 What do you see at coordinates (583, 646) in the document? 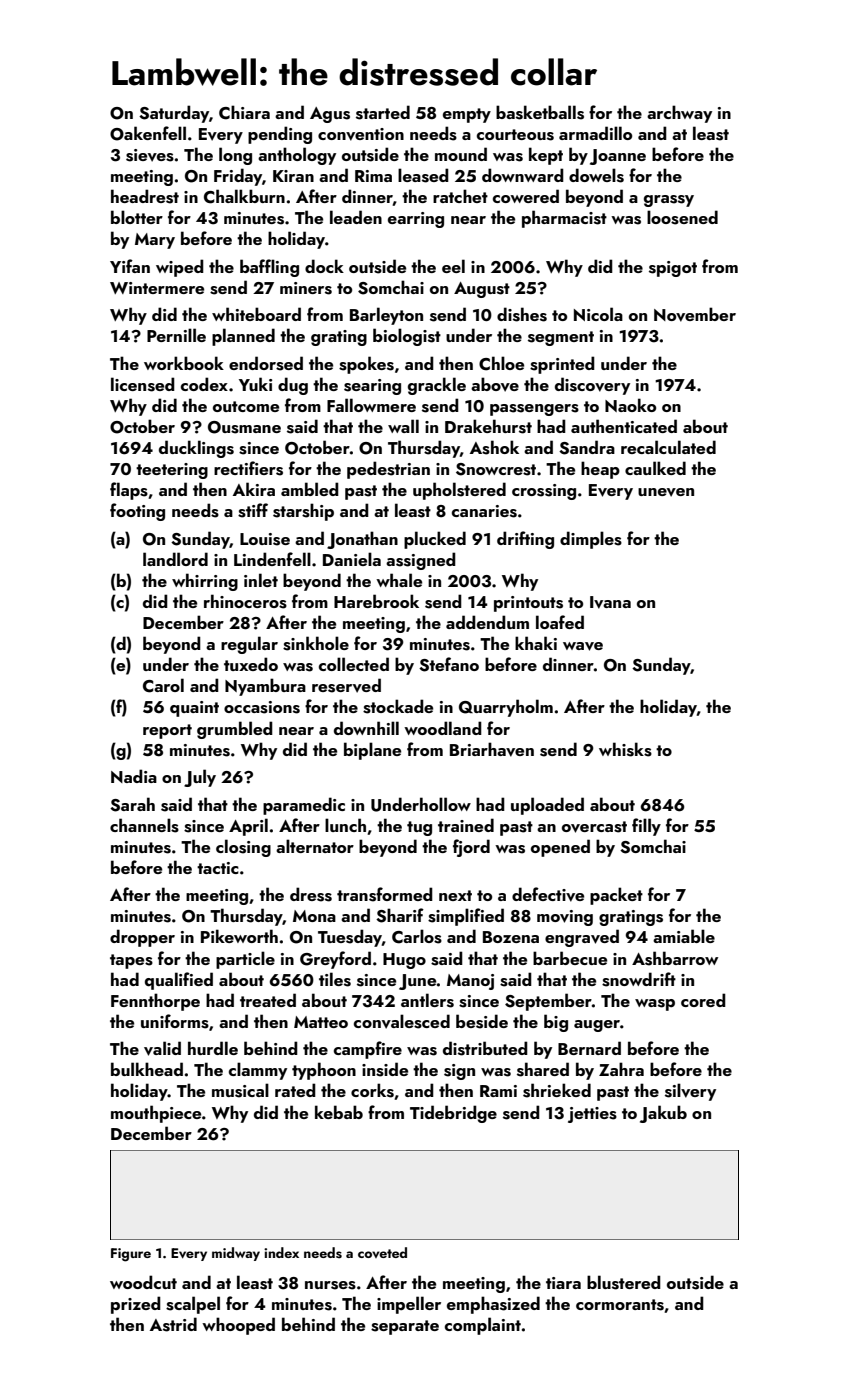
I see `wave` at bounding box center [583, 646].
